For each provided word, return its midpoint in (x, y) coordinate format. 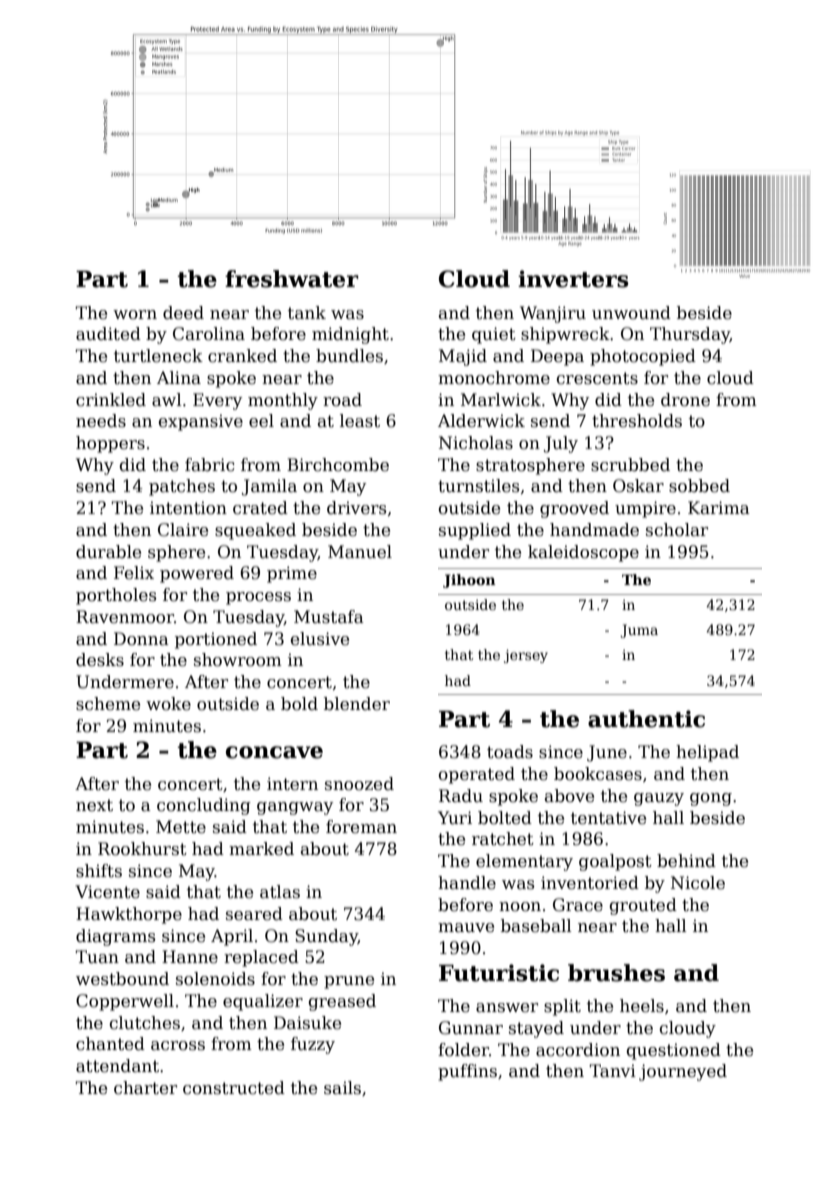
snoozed (359, 784)
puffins (467, 1072)
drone (685, 400)
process (258, 598)
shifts (99, 871)
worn (135, 315)
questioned (674, 1051)
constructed (234, 1088)
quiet (494, 335)
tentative (608, 818)
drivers (356, 508)
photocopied (643, 357)
